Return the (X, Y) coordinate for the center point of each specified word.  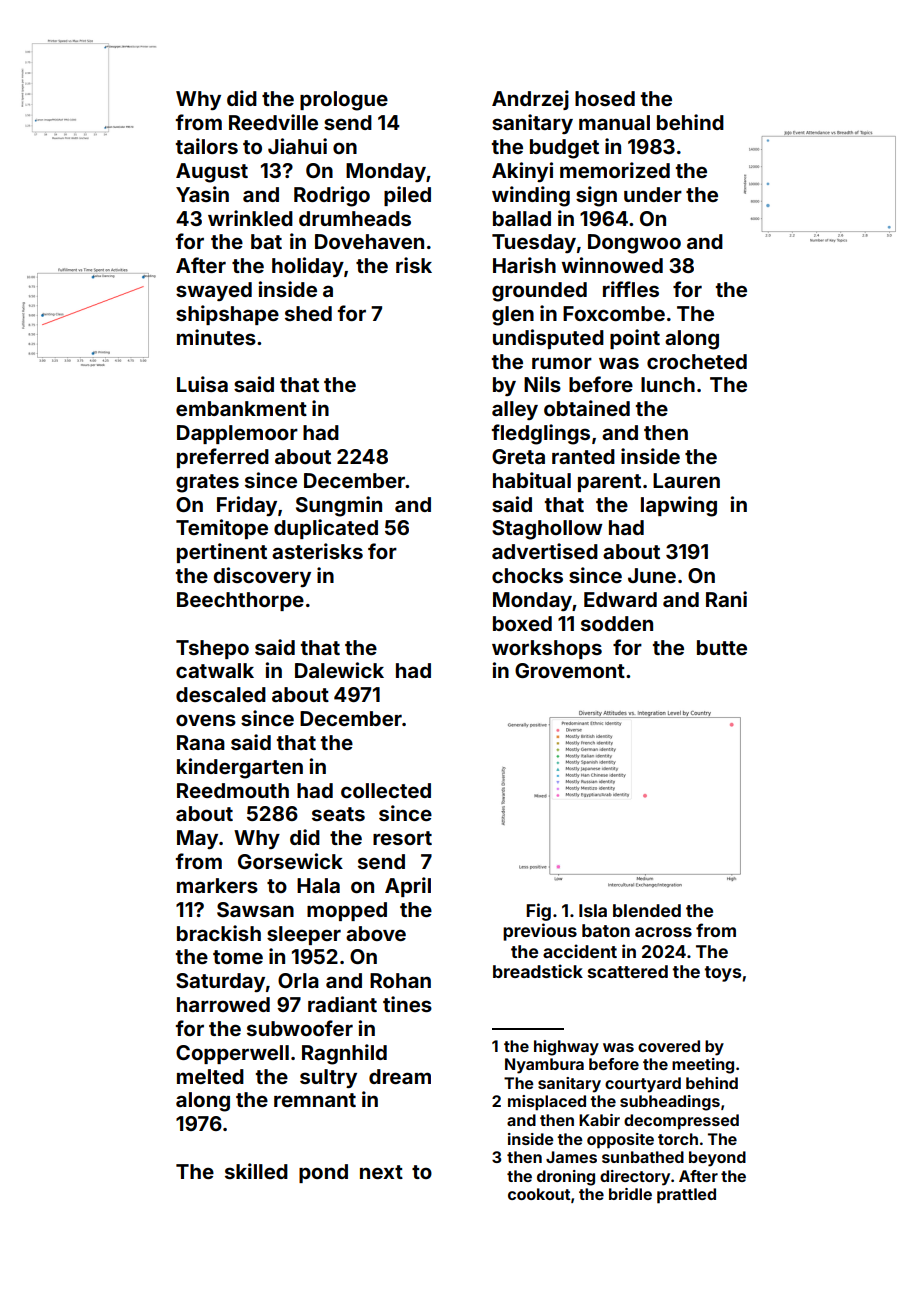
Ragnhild (344, 1054)
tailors (207, 146)
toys (722, 974)
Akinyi (522, 172)
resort (402, 838)
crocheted (697, 361)
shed (308, 313)
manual (614, 122)
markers (217, 885)
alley (515, 410)
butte (722, 647)
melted (210, 1076)
